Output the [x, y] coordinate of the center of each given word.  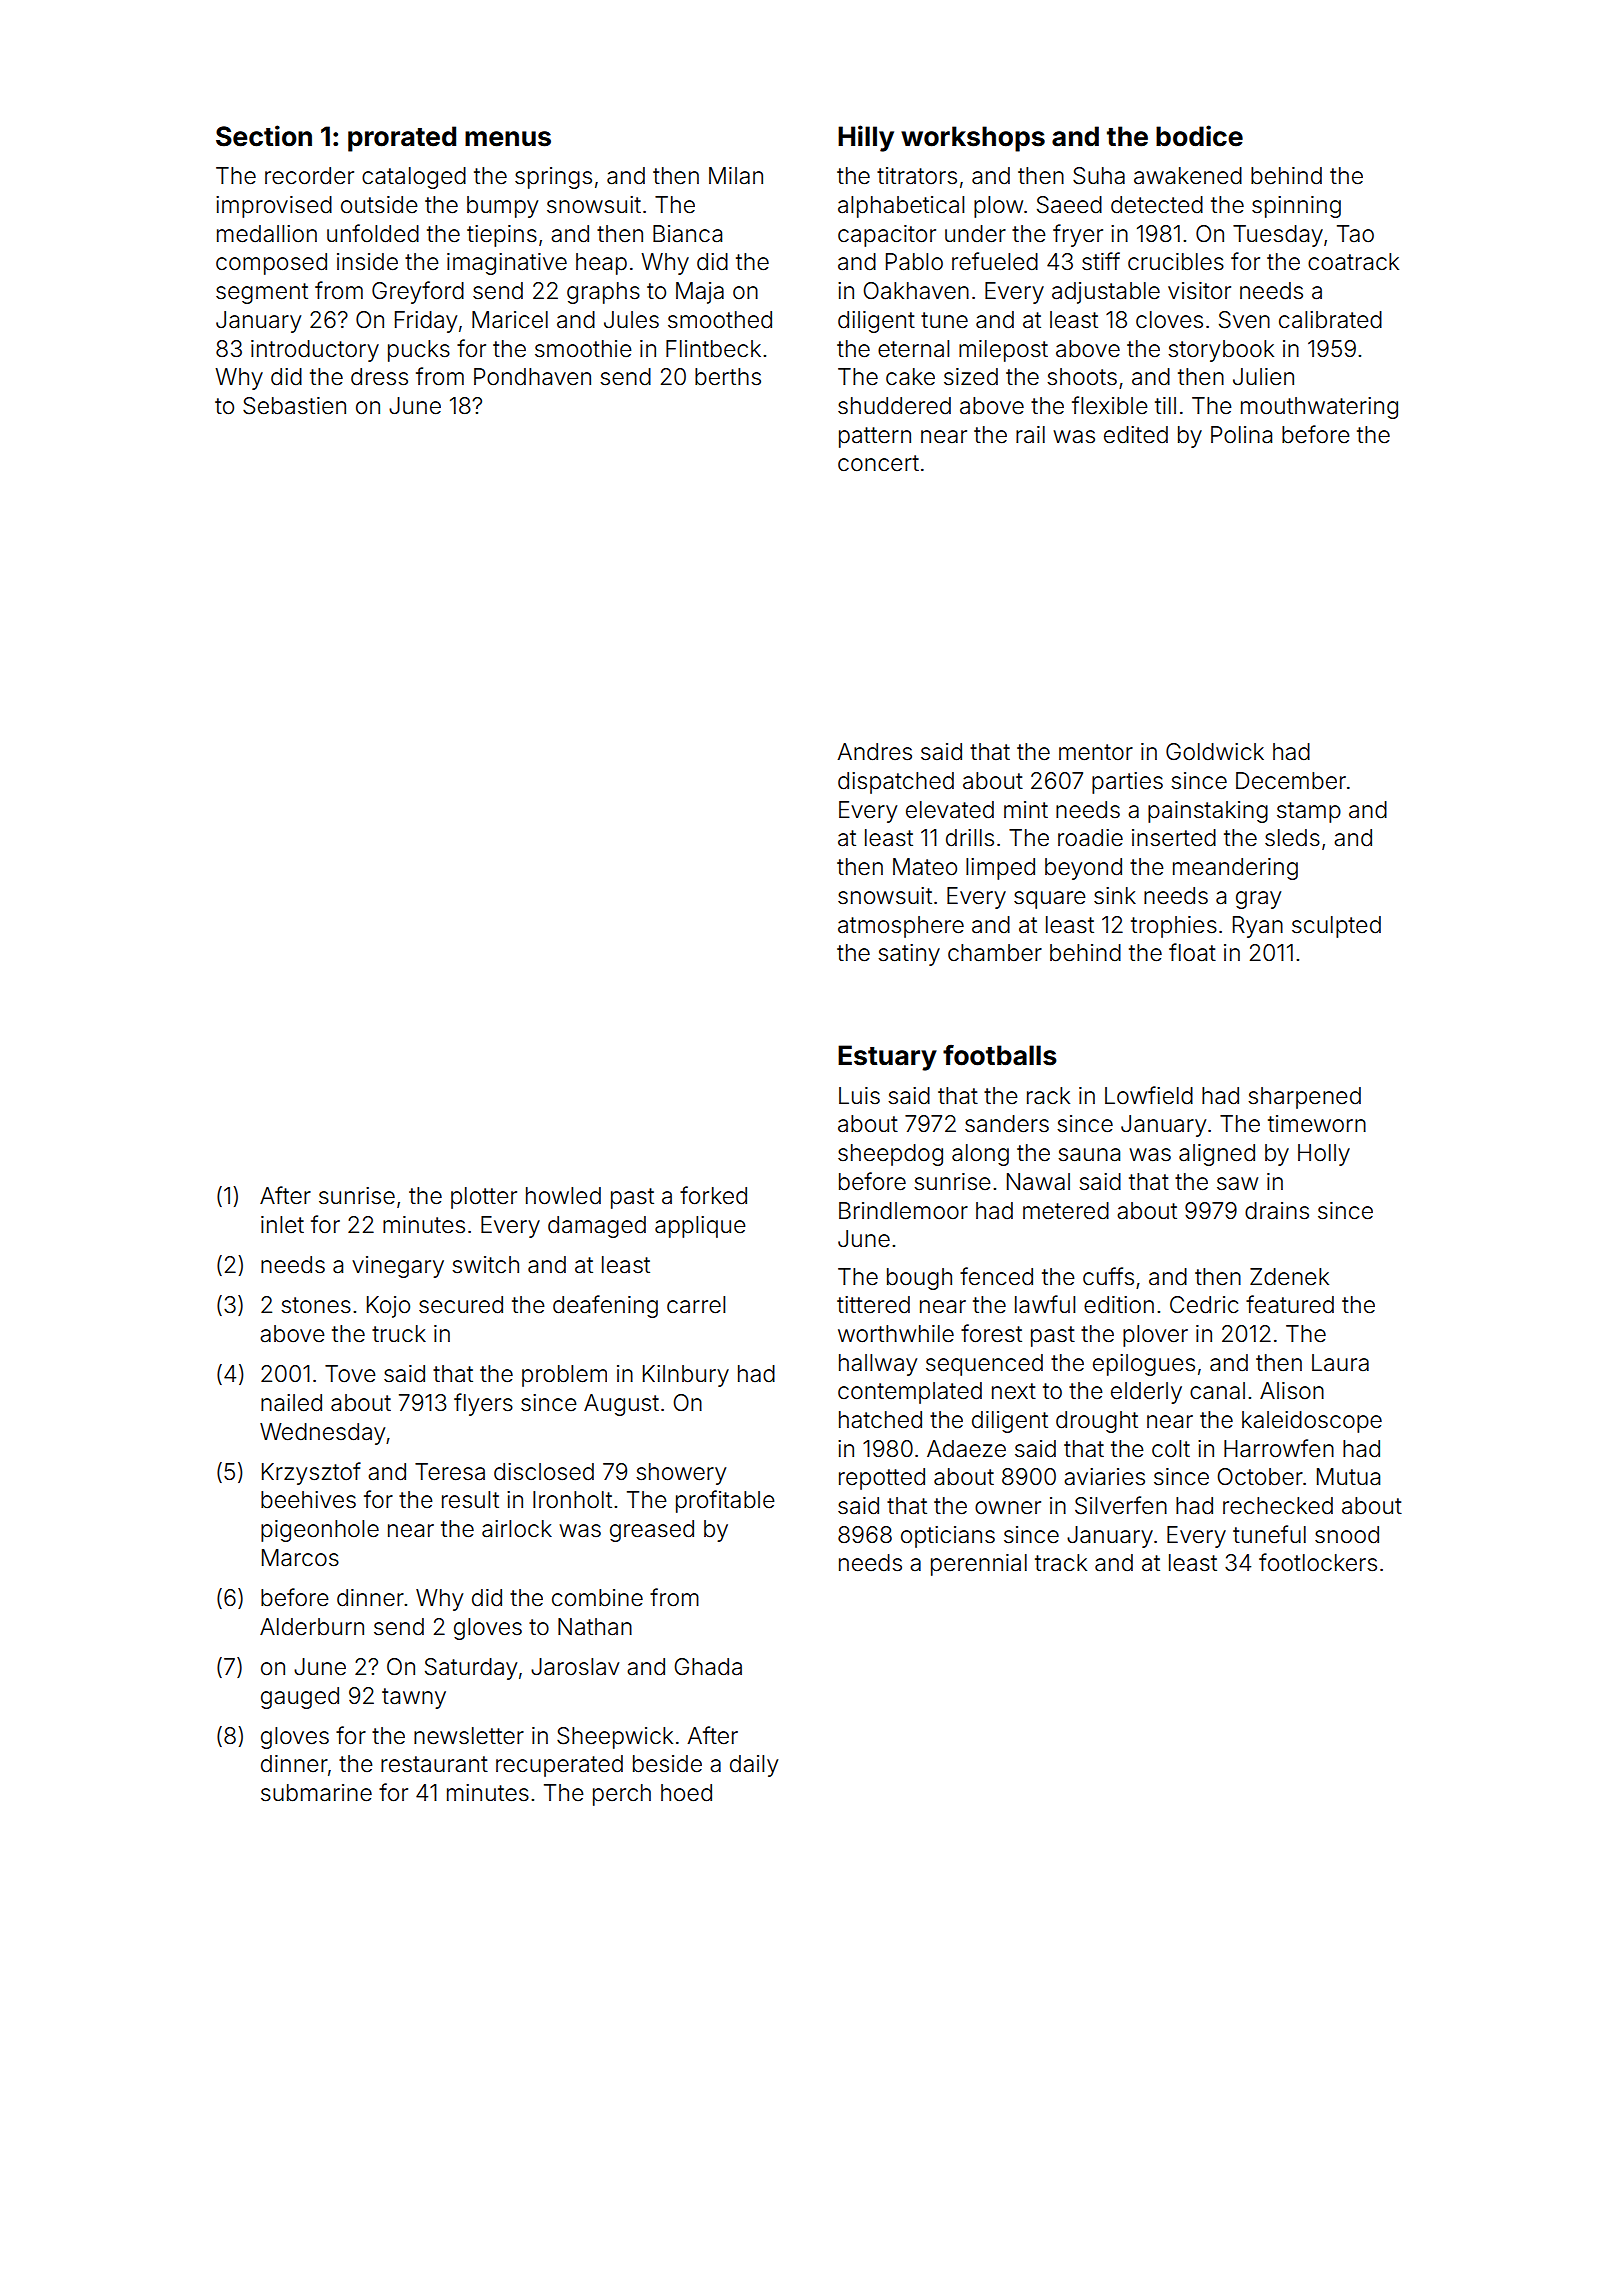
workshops [973, 139]
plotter [484, 1198]
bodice [1199, 136]
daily [754, 1766]
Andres [874, 752]
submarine [316, 1793]
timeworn [1317, 1124]
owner [1008, 1508]
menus [508, 139]
